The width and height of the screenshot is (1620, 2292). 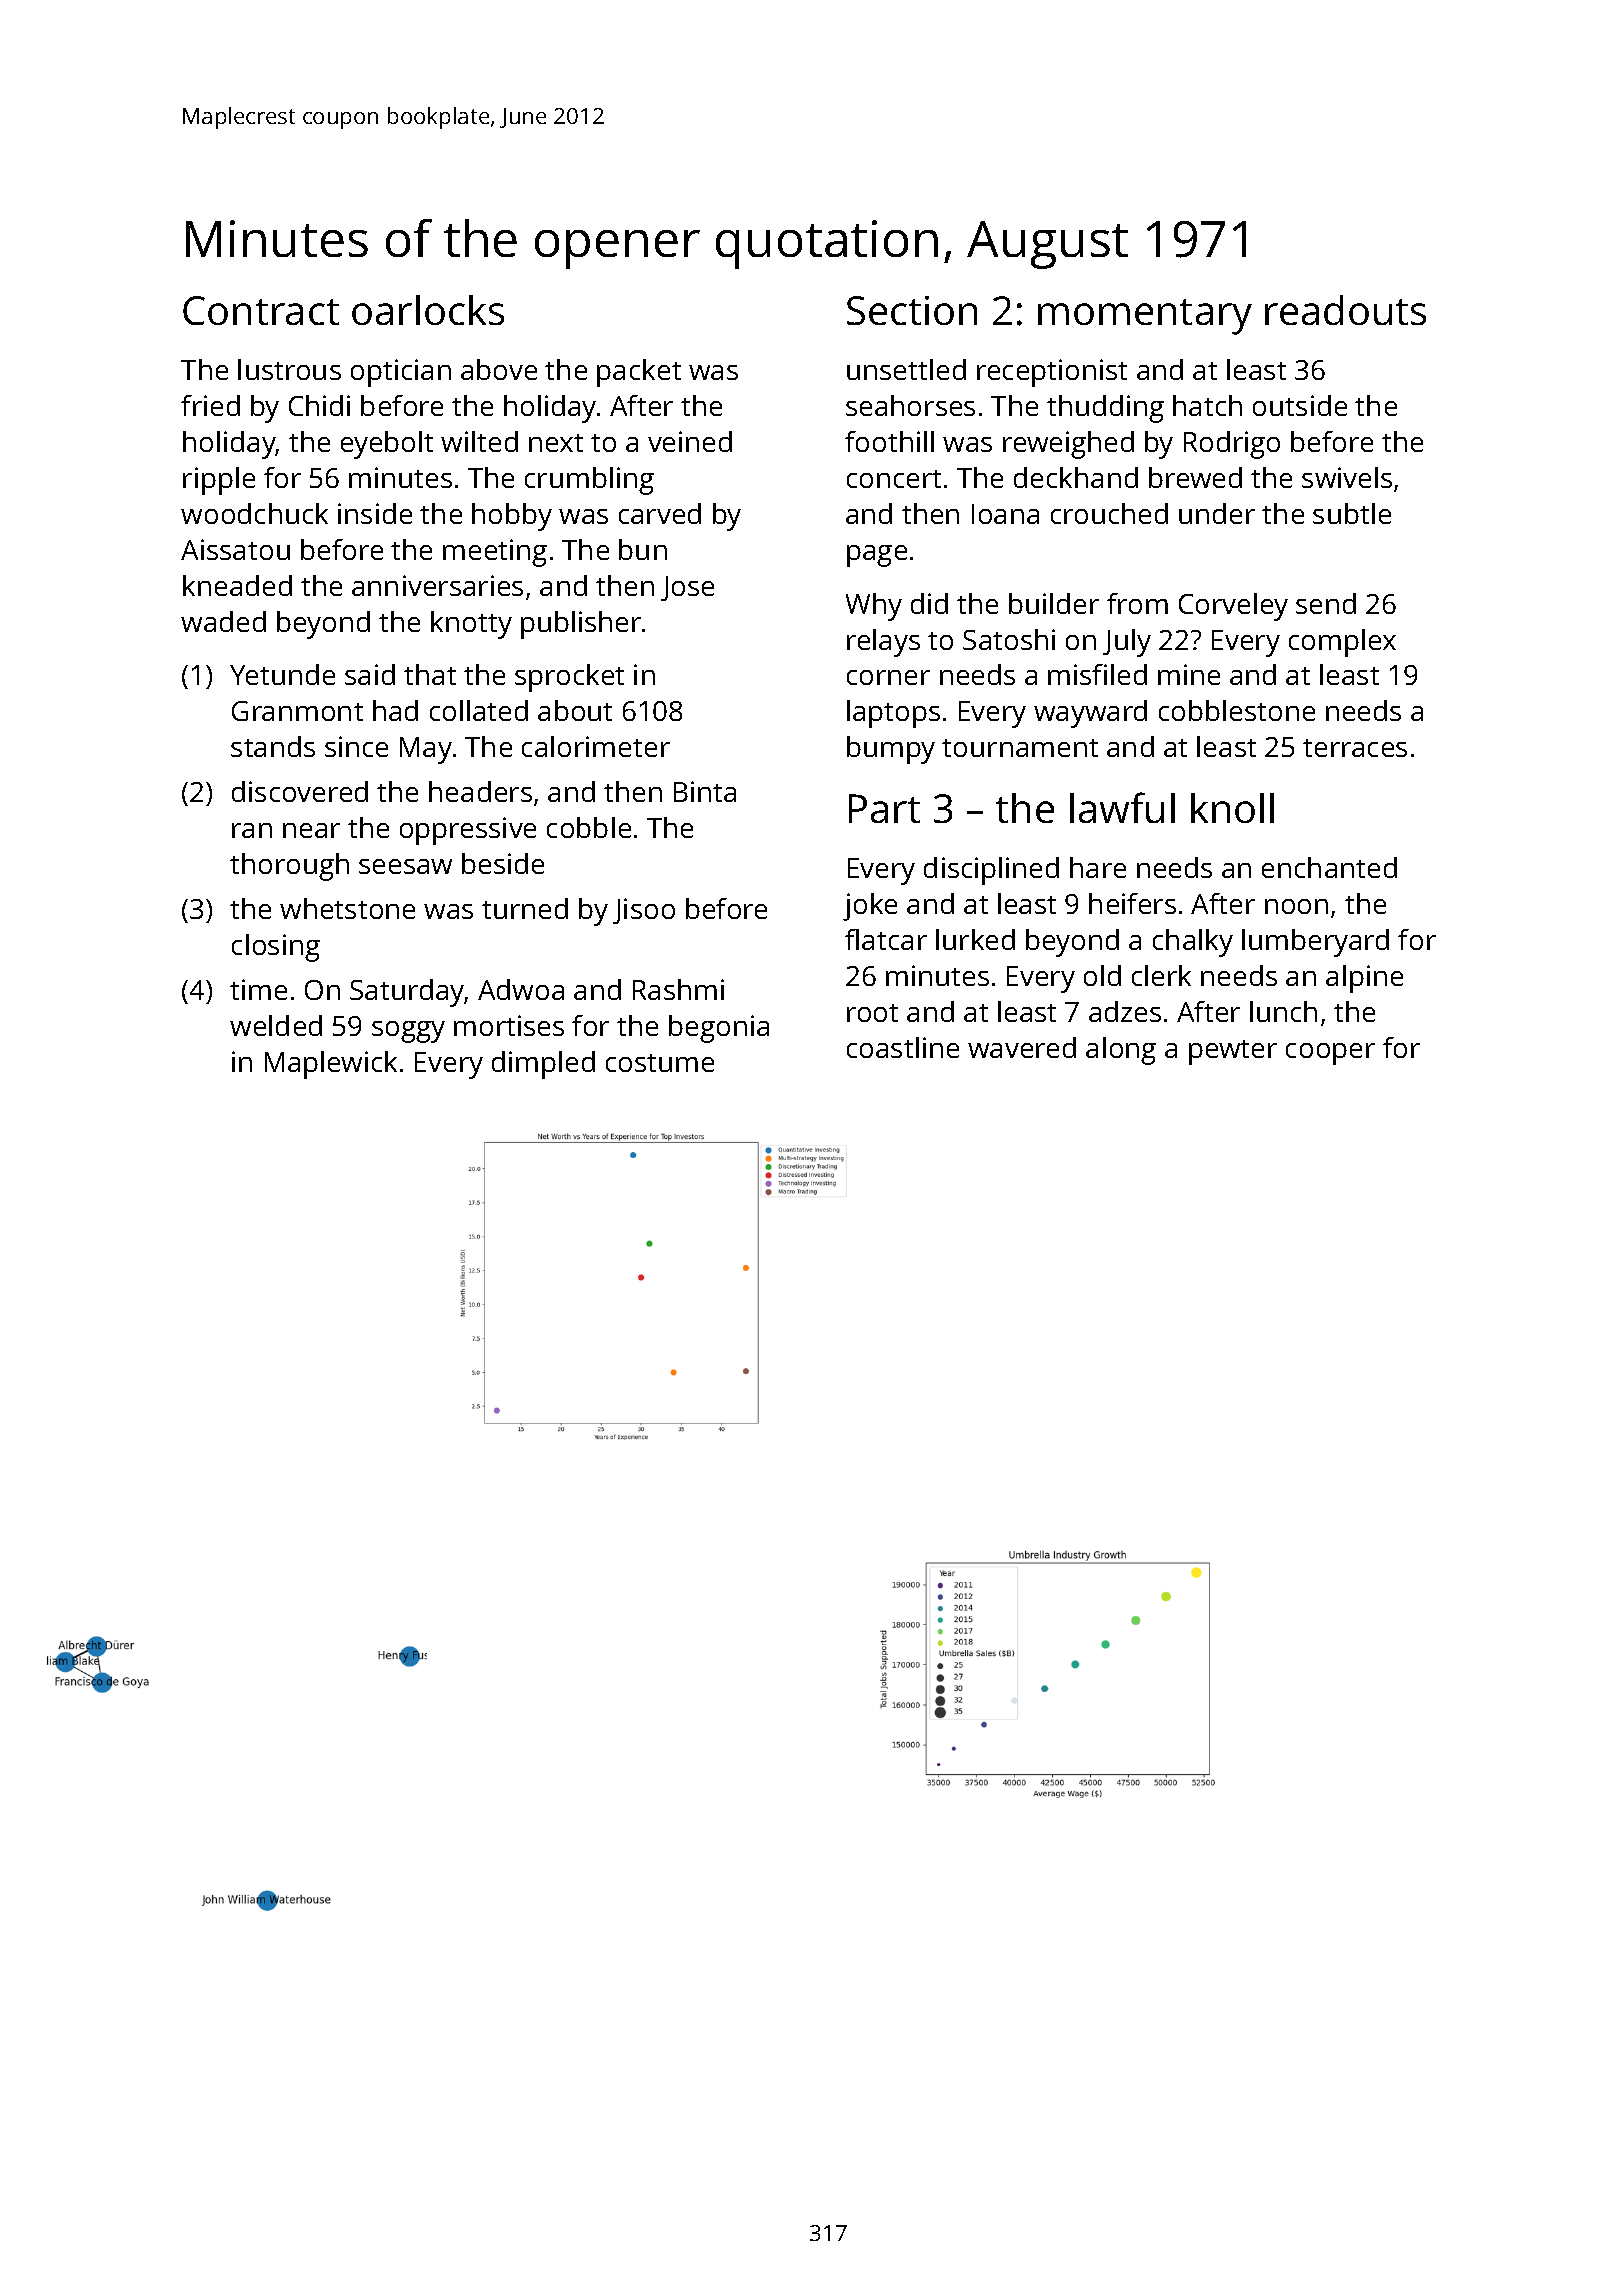 What do you see at coordinates (401, 373) in the screenshot?
I see `optician` at bounding box center [401, 373].
